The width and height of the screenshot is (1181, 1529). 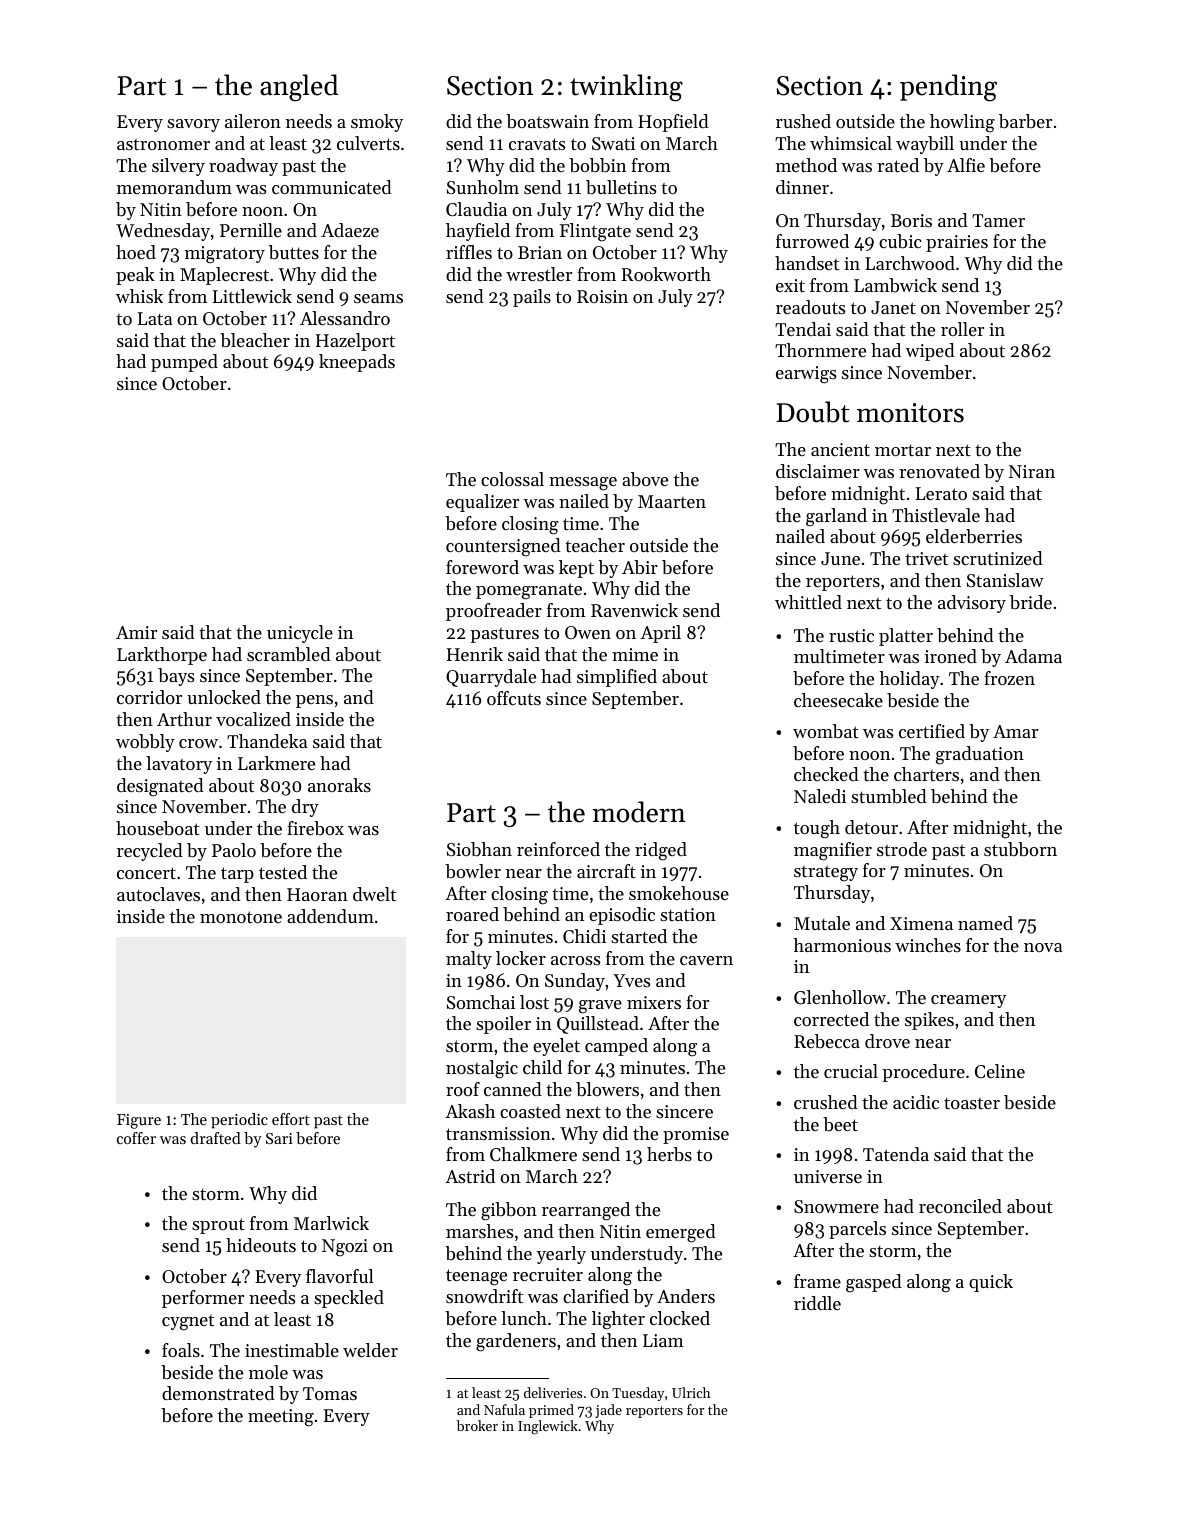 I want to click on performer, so click(x=203, y=1299).
